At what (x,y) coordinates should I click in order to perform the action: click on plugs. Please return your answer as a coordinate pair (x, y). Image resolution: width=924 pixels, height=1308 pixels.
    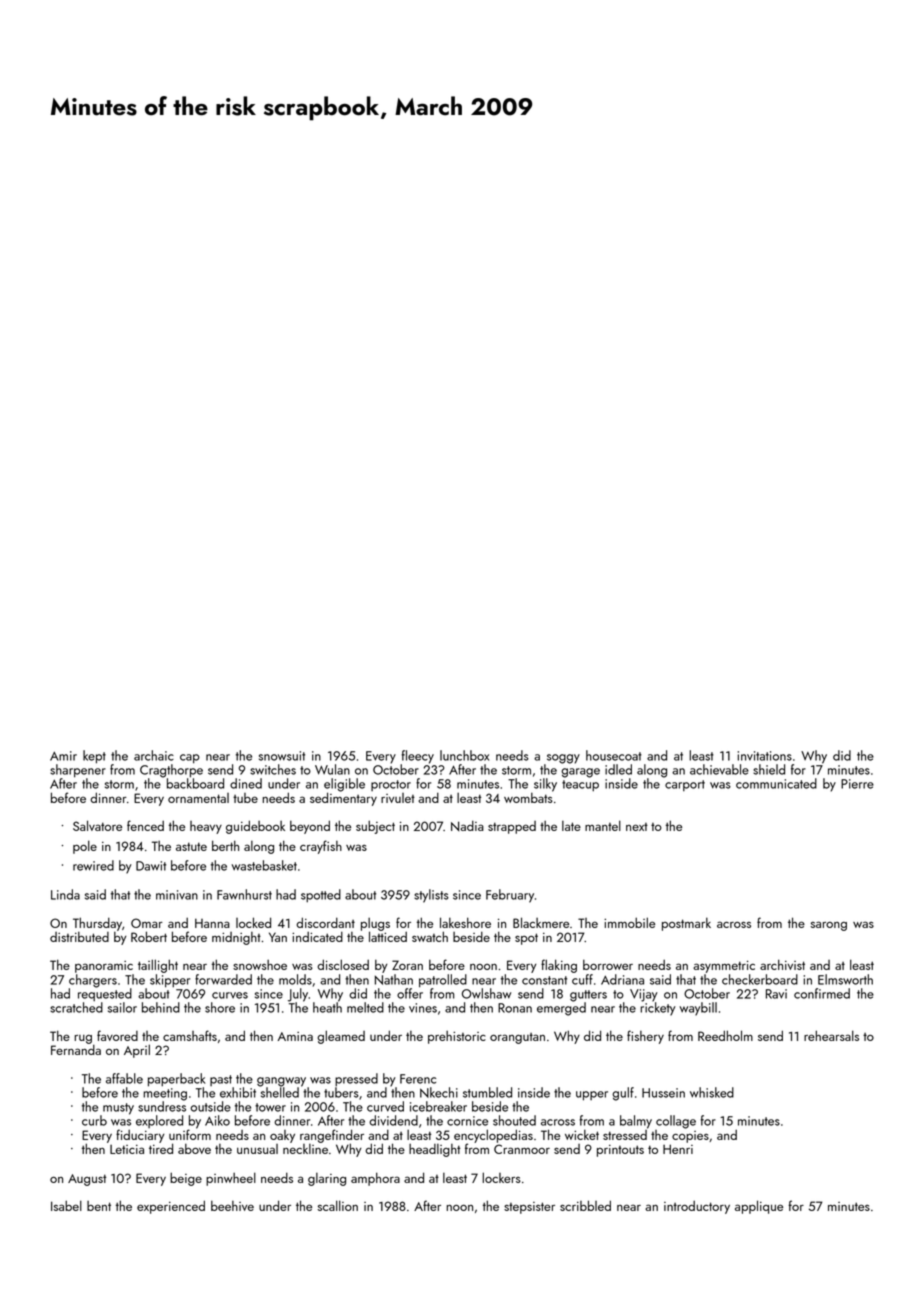
    Looking at the image, I should click on (375, 924).
